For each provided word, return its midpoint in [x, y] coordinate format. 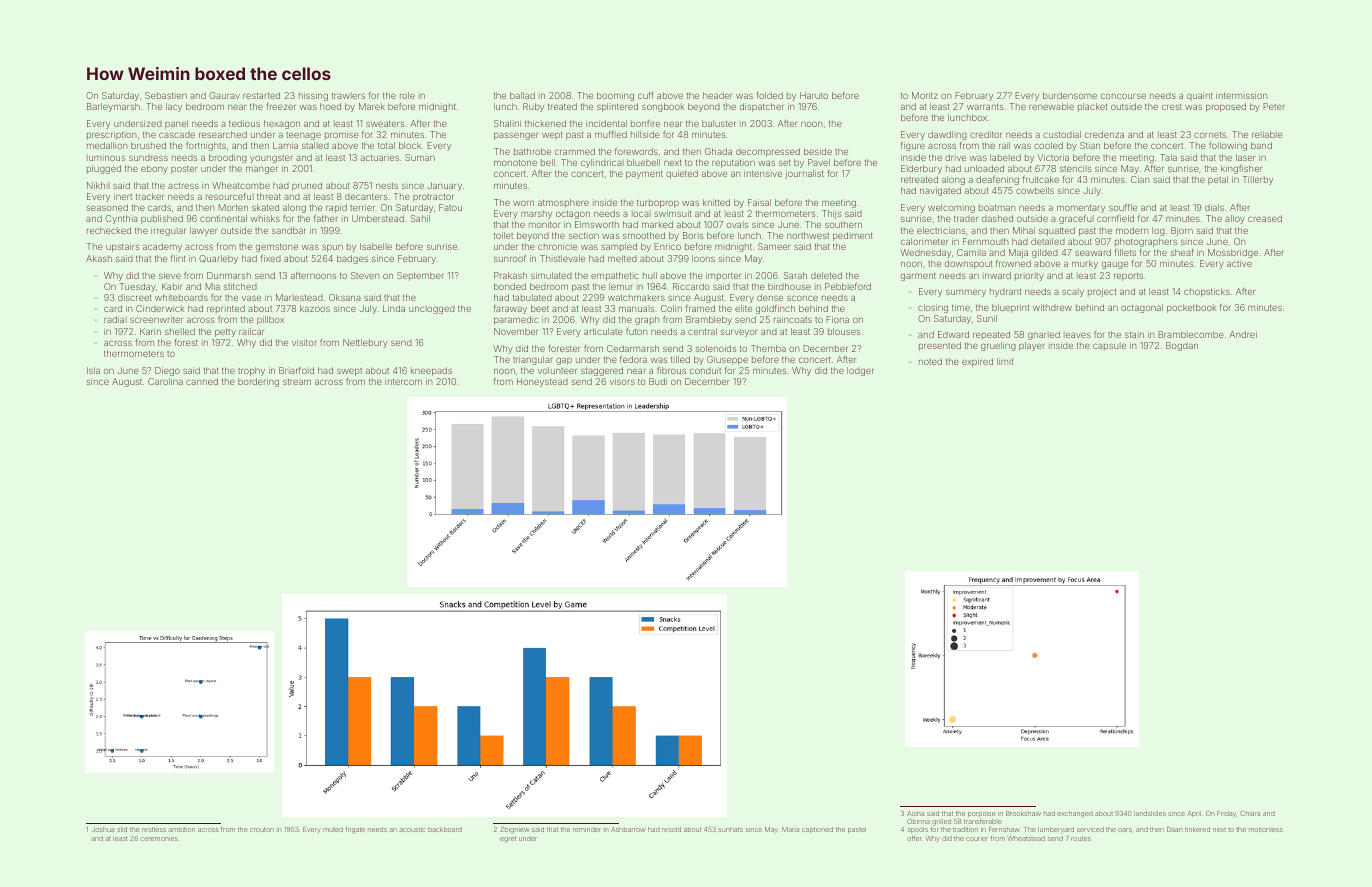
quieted [682, 174]
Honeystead [542, 382]
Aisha [915, 813]
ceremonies [159, 839]
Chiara [1250, 813]
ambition [182, 830]
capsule [1109, 346]
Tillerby [1258, 180]
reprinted [226, 309]
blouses [844, 331]
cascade [177, 134]
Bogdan [1182, 346]
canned [202, 381]
